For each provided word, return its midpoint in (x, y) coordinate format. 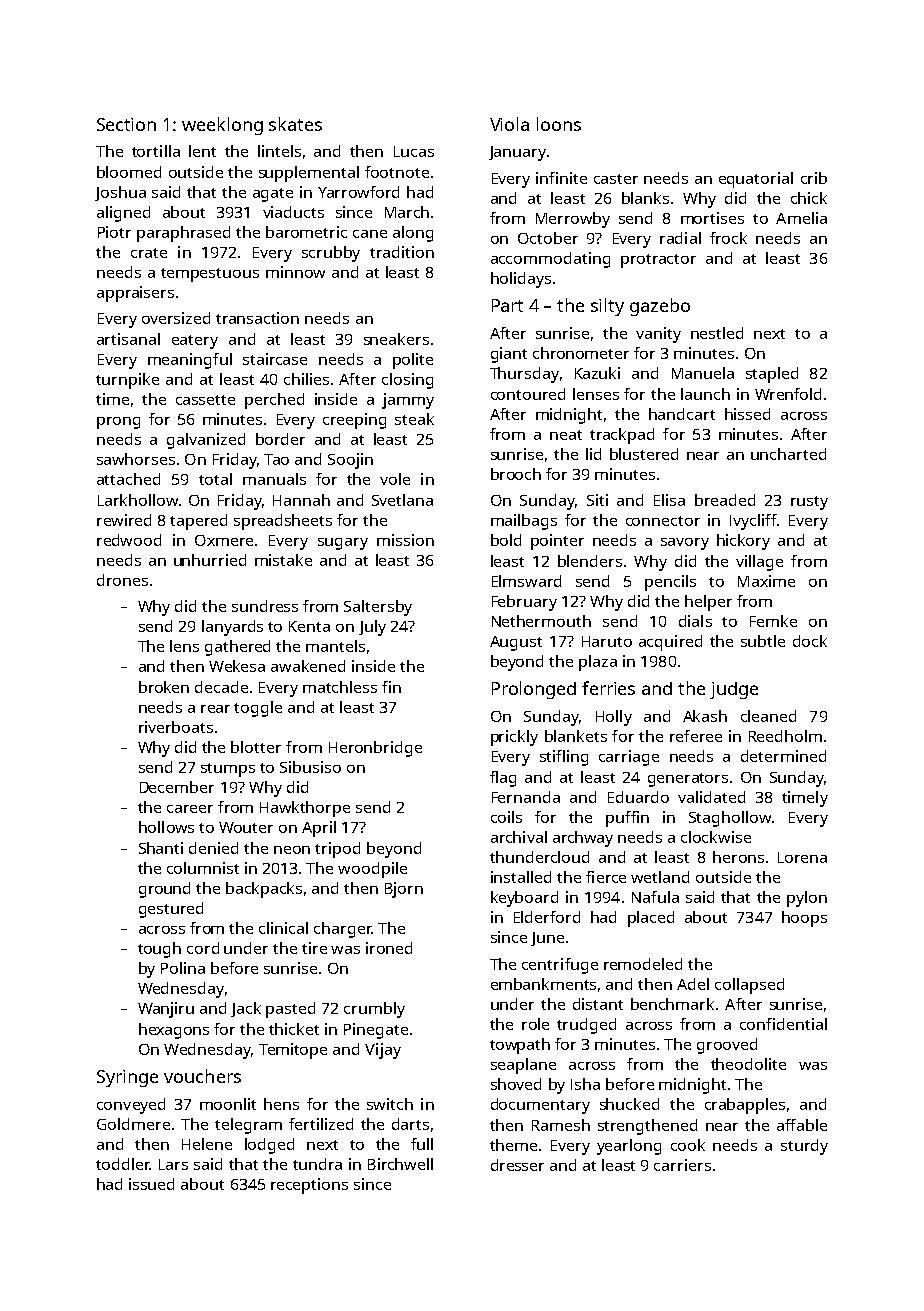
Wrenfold (788, 394)
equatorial (756, 180)
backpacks (264, 890)
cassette (205, 400)
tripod (337, 850)
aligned (123, 214)
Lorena (802, 857)
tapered (198, 522)
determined (783, 756)
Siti (597, 500)
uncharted (788, 454)
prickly (514, 738)
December (177, 787)
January (517, 153)
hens (281, 1104)
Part (507, 305)
